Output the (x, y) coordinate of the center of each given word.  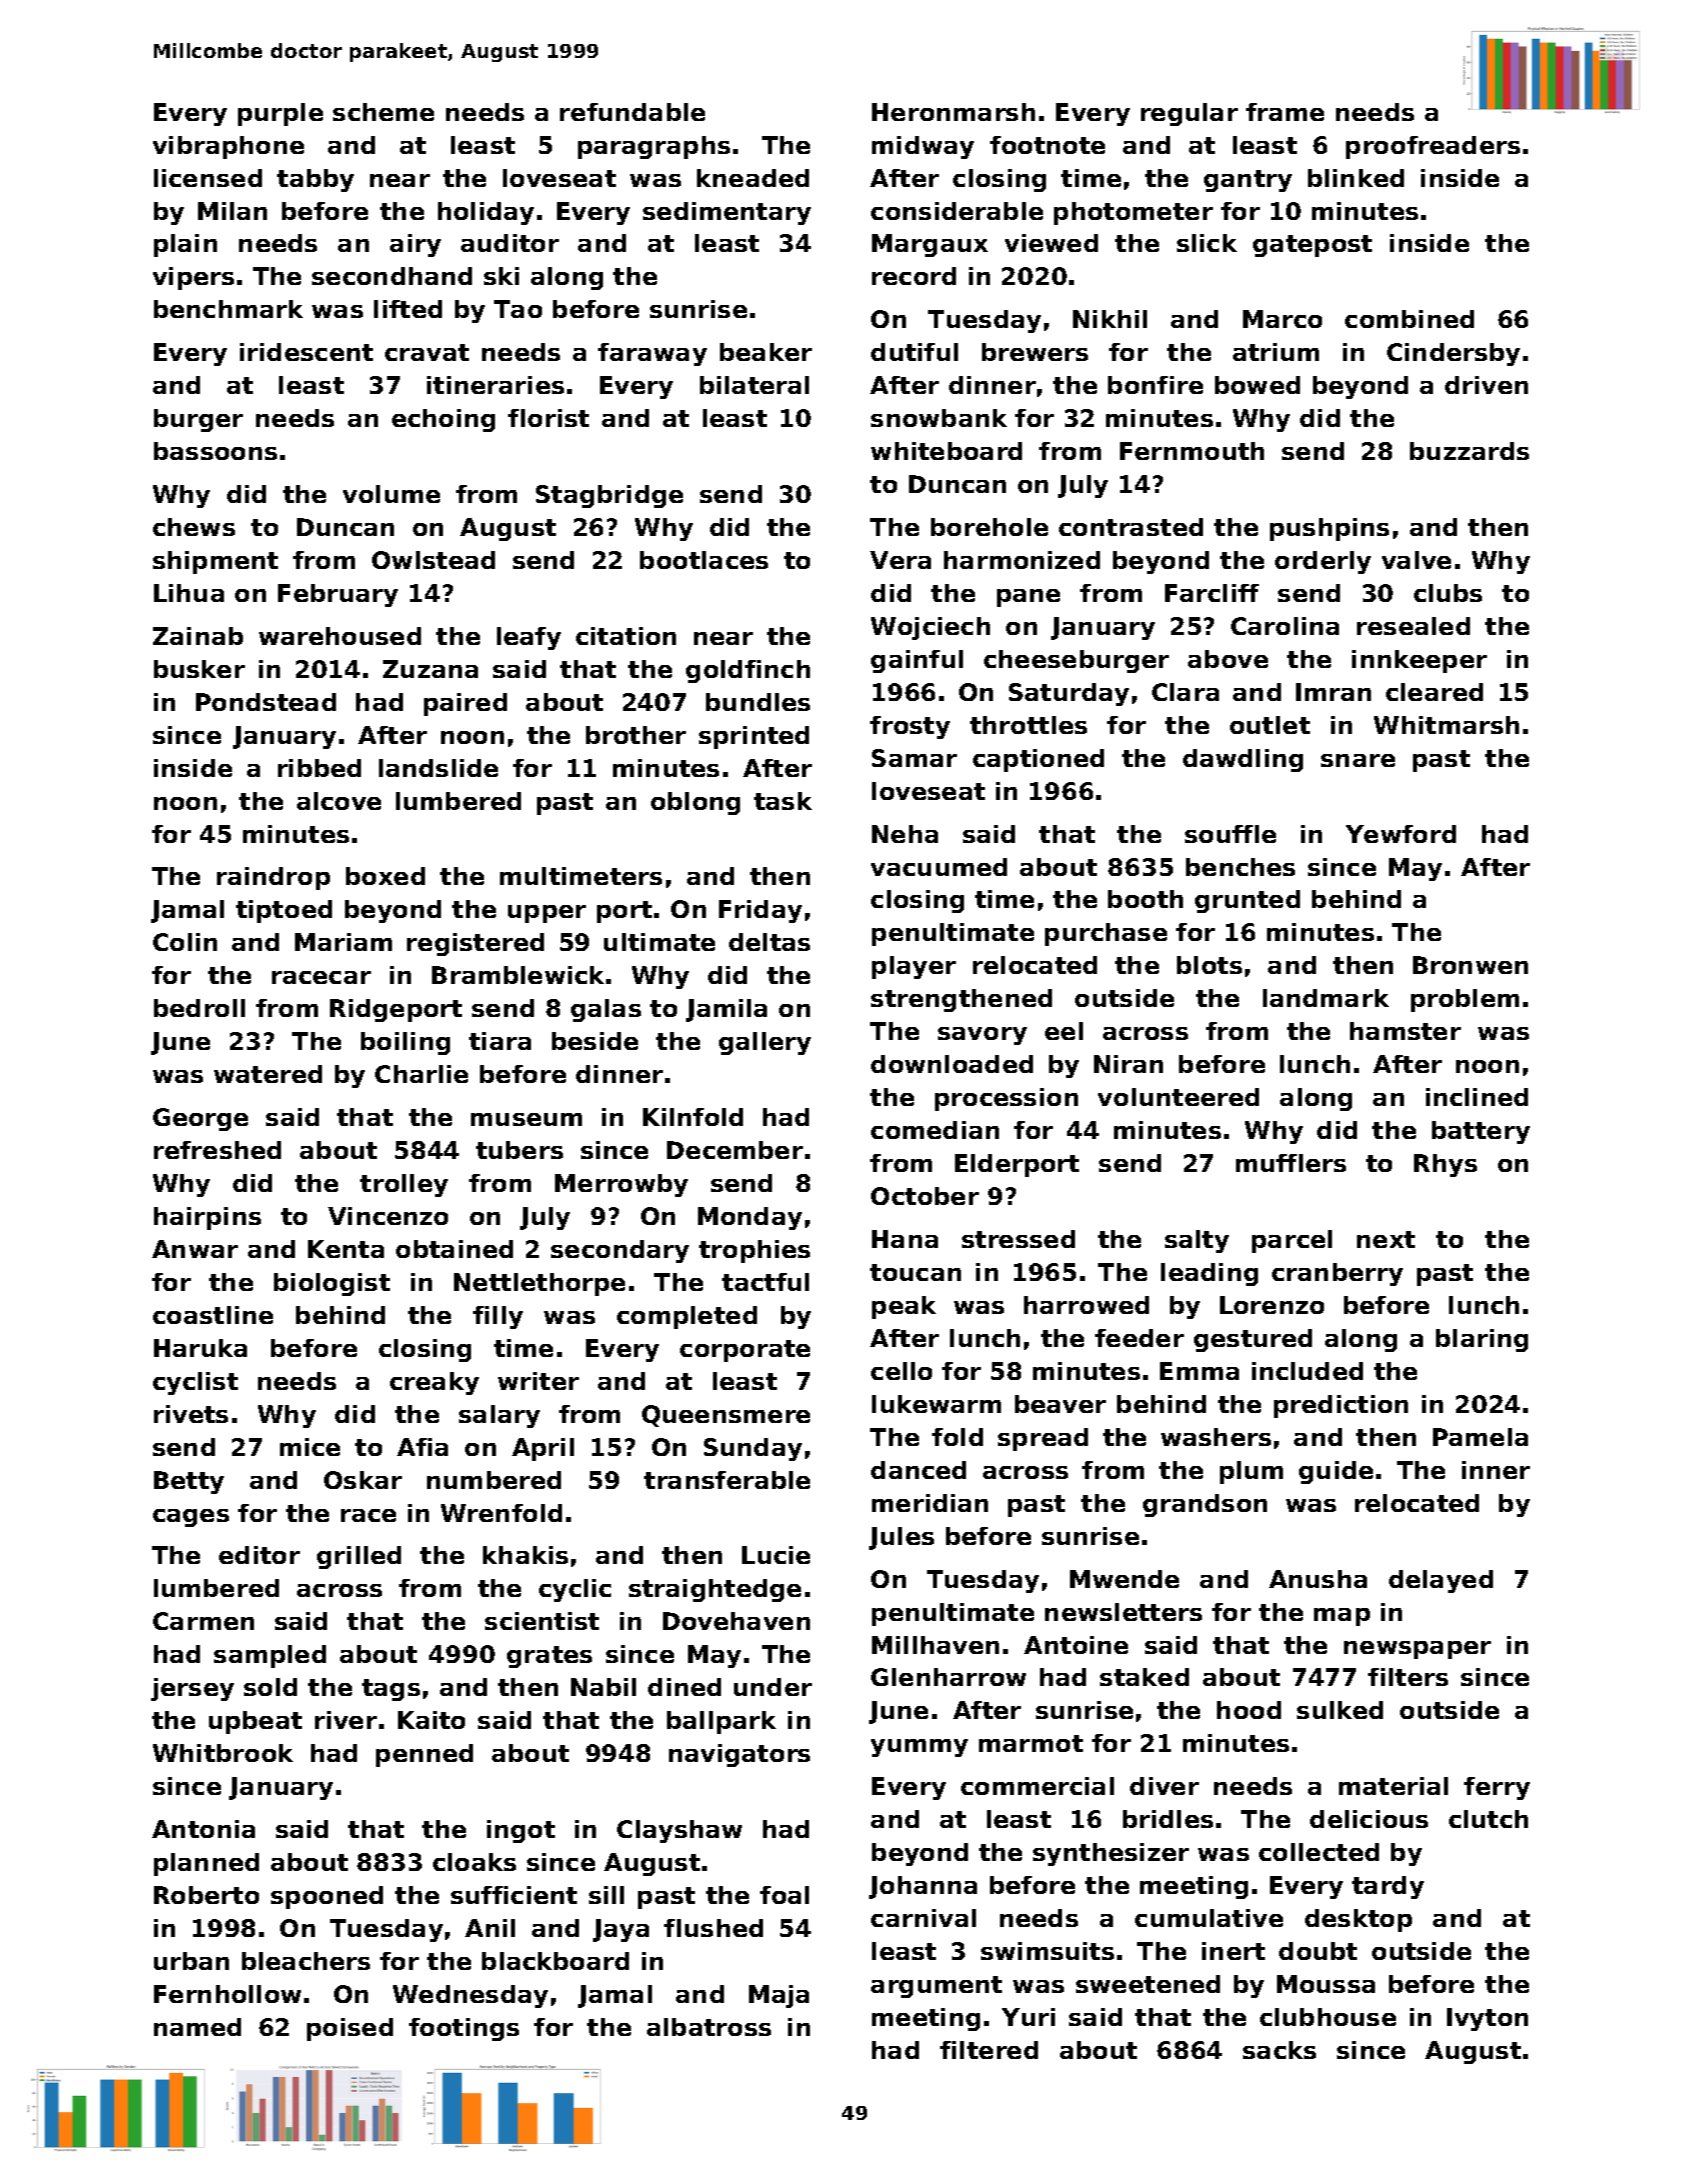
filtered (989, 2050)
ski (501, 276)
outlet (1270, 725)
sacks (1279, 2050)
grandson (1205, 1505)
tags (391, 1690)
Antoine (1076, 1645)
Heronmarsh (953, 112)
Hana (905, 1239)
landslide (438, 768)
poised (350, 2029)
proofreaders (1433, 147)
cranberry (1337, 1274)
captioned (1038, 760)
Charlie (421, 1074)
